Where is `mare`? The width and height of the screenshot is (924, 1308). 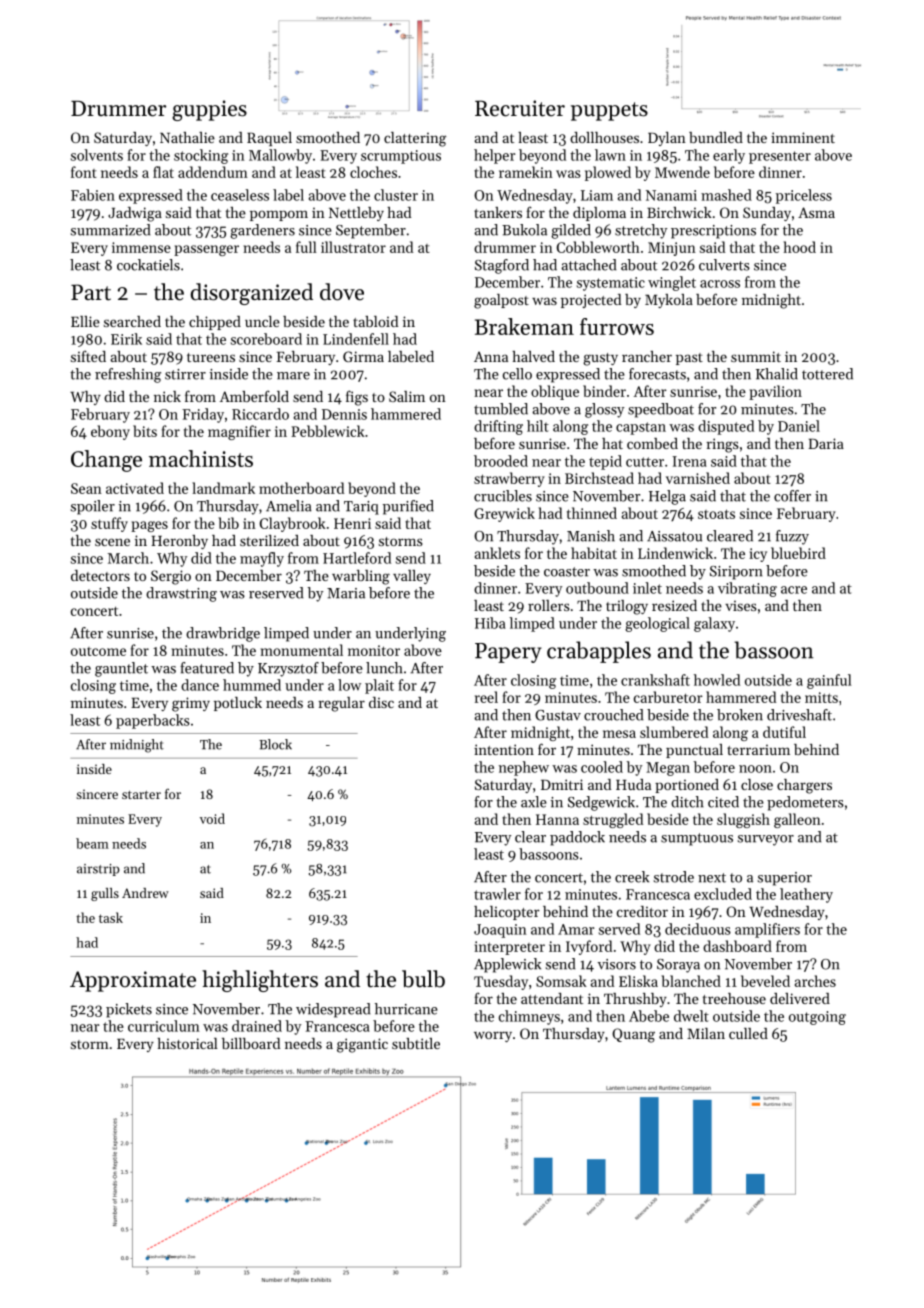
mare is located at coordinates (293, 376).
